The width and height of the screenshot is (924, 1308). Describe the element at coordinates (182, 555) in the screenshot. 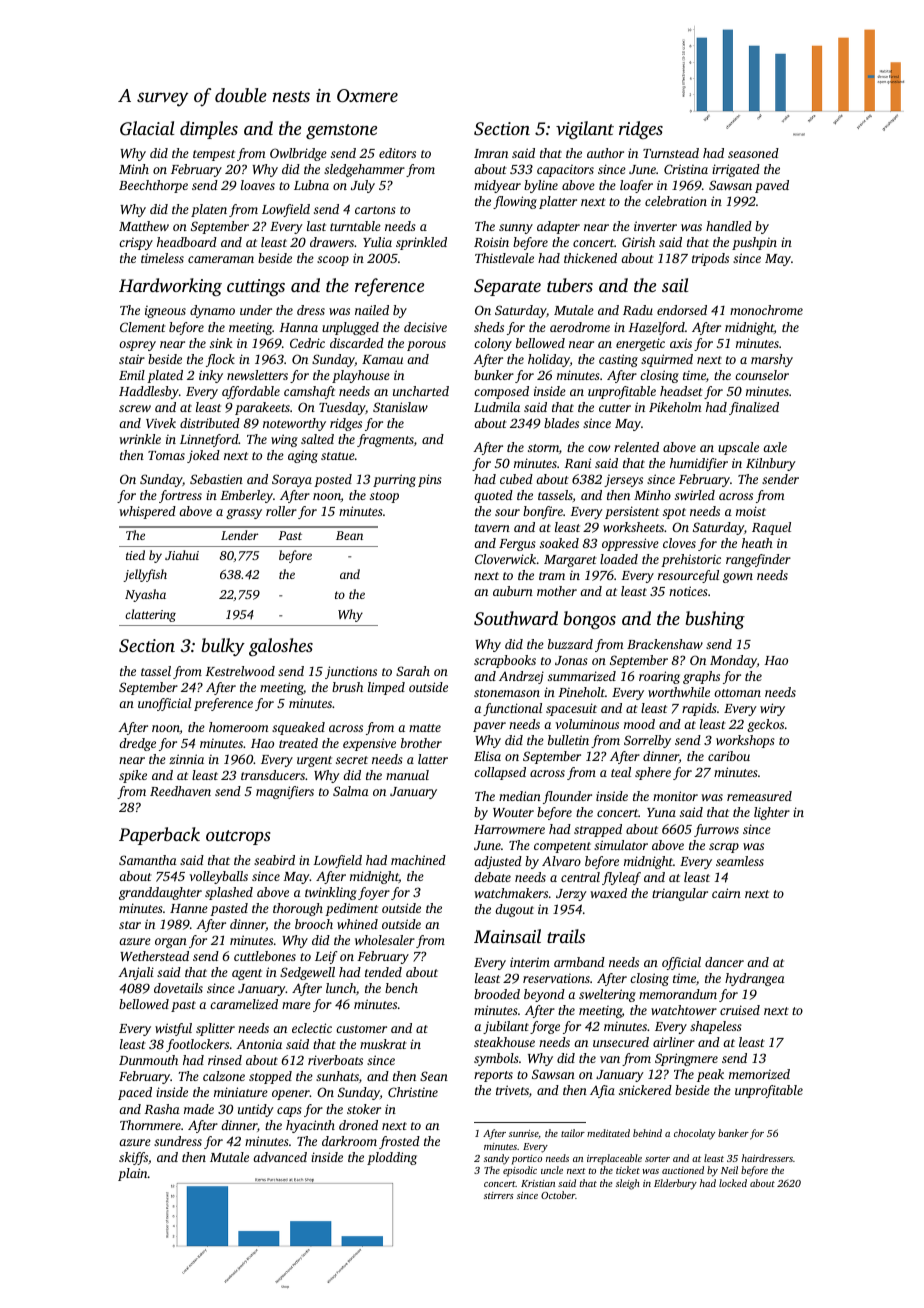

I see `Jiahui` at that location.
